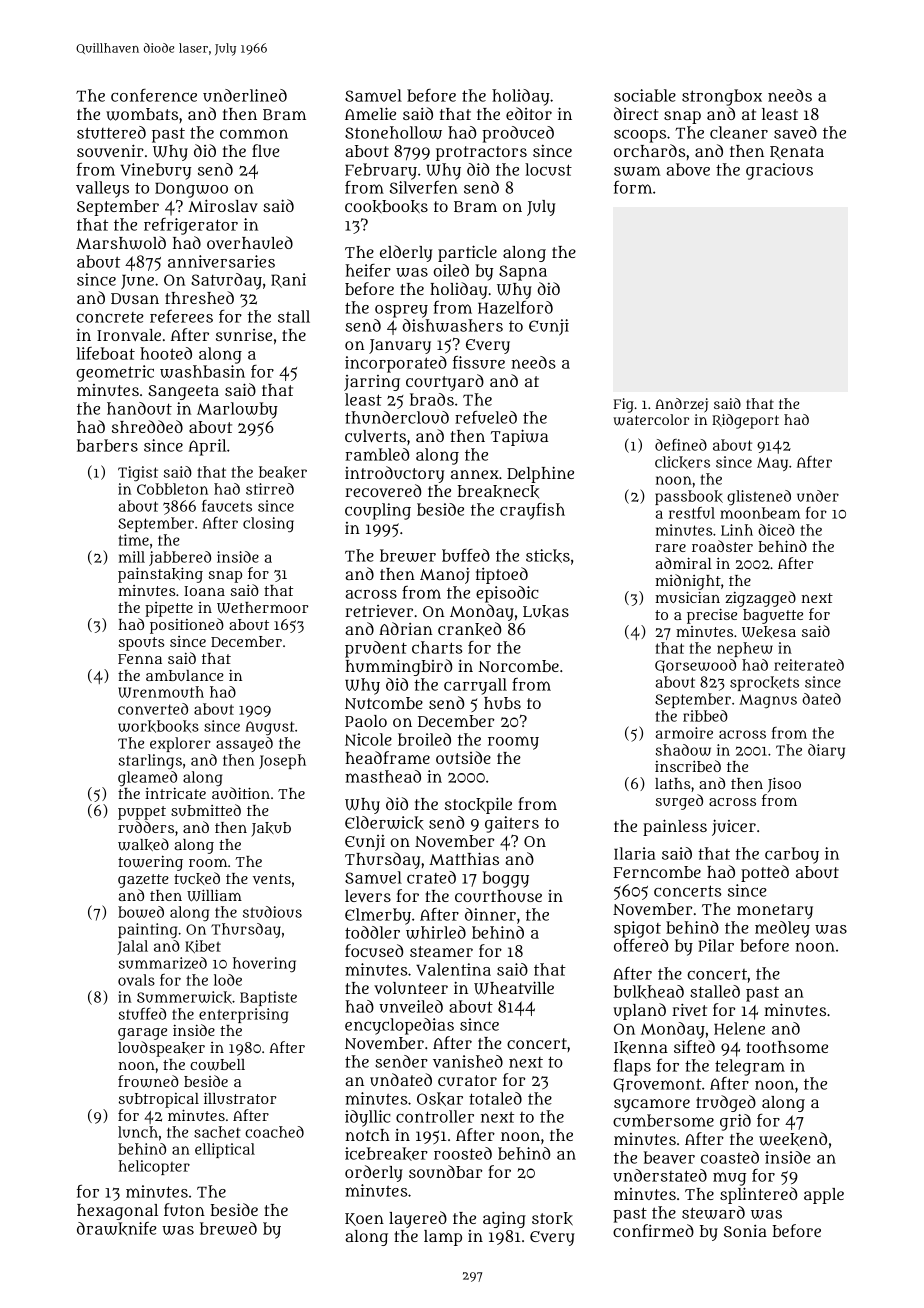  Describe the element at coordinates (623, 405) in the screenshot. I see `Fig` at that location.
